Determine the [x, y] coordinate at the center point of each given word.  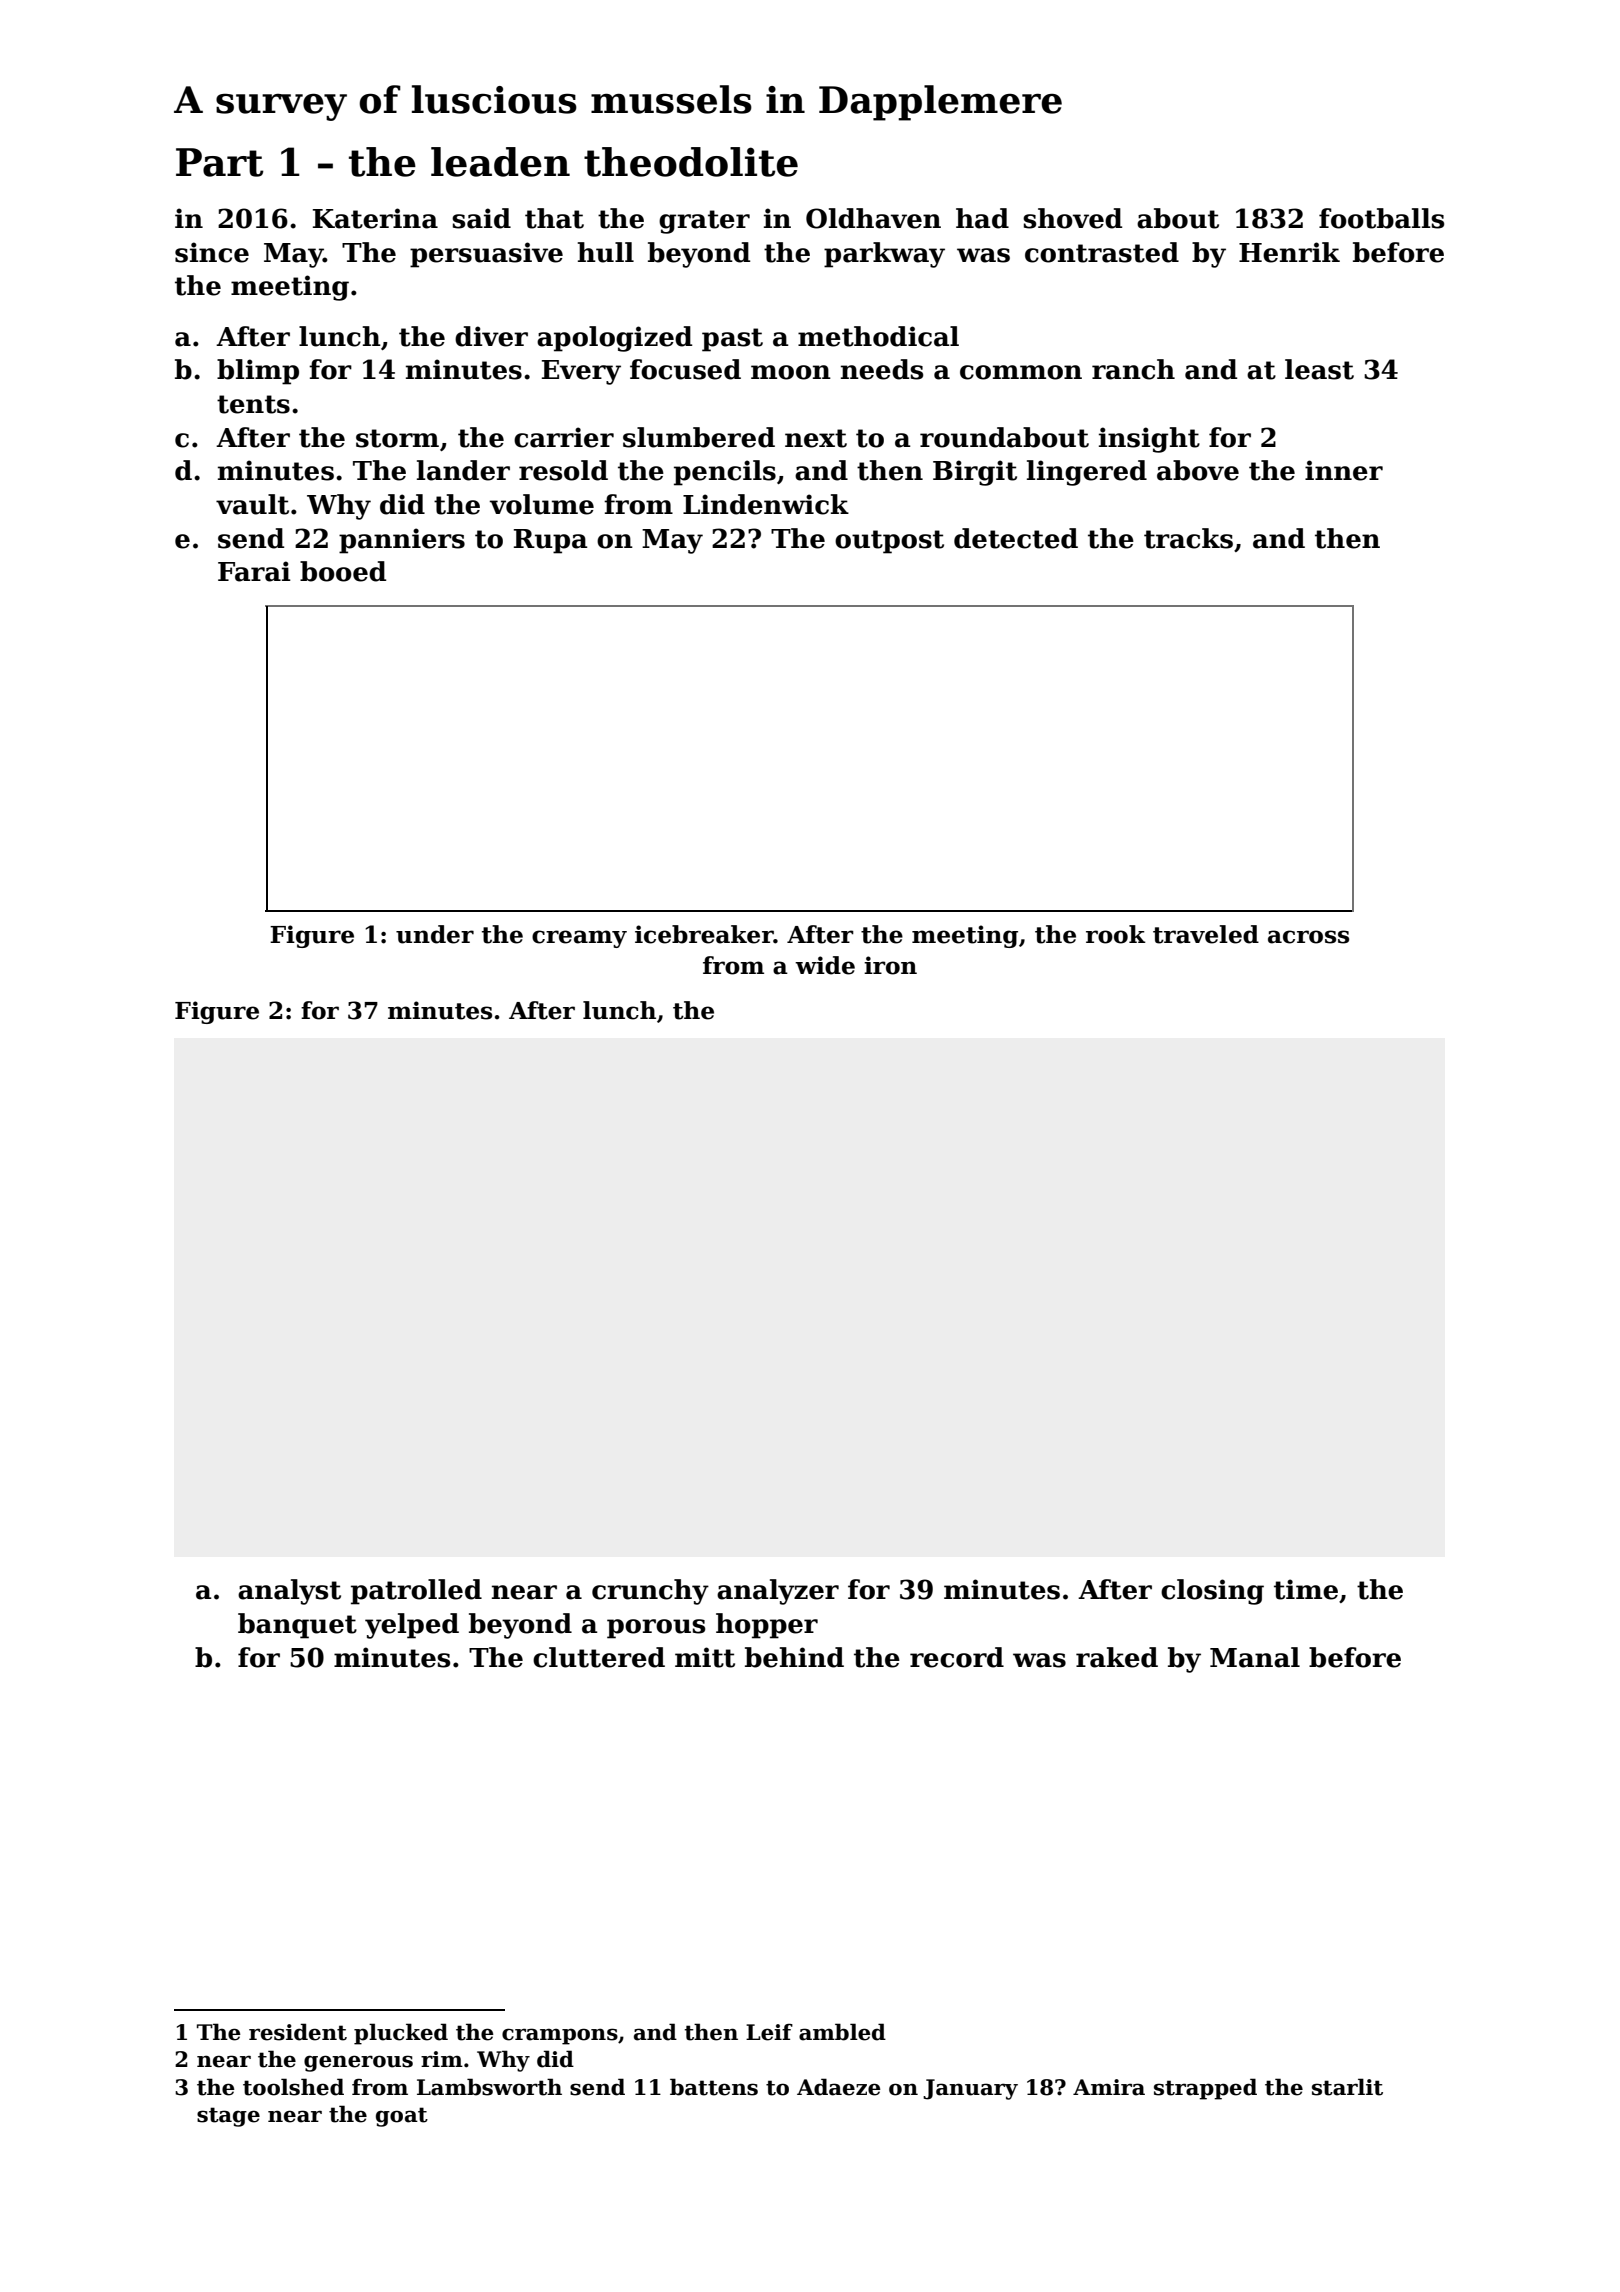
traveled [1206, 934]
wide [825, 965]
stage [228, 2117]
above [1198, 470]
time [1306, 1589]
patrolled [416, 1592]
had [982, 218]
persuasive [486, 255]
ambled [842, 2032]
